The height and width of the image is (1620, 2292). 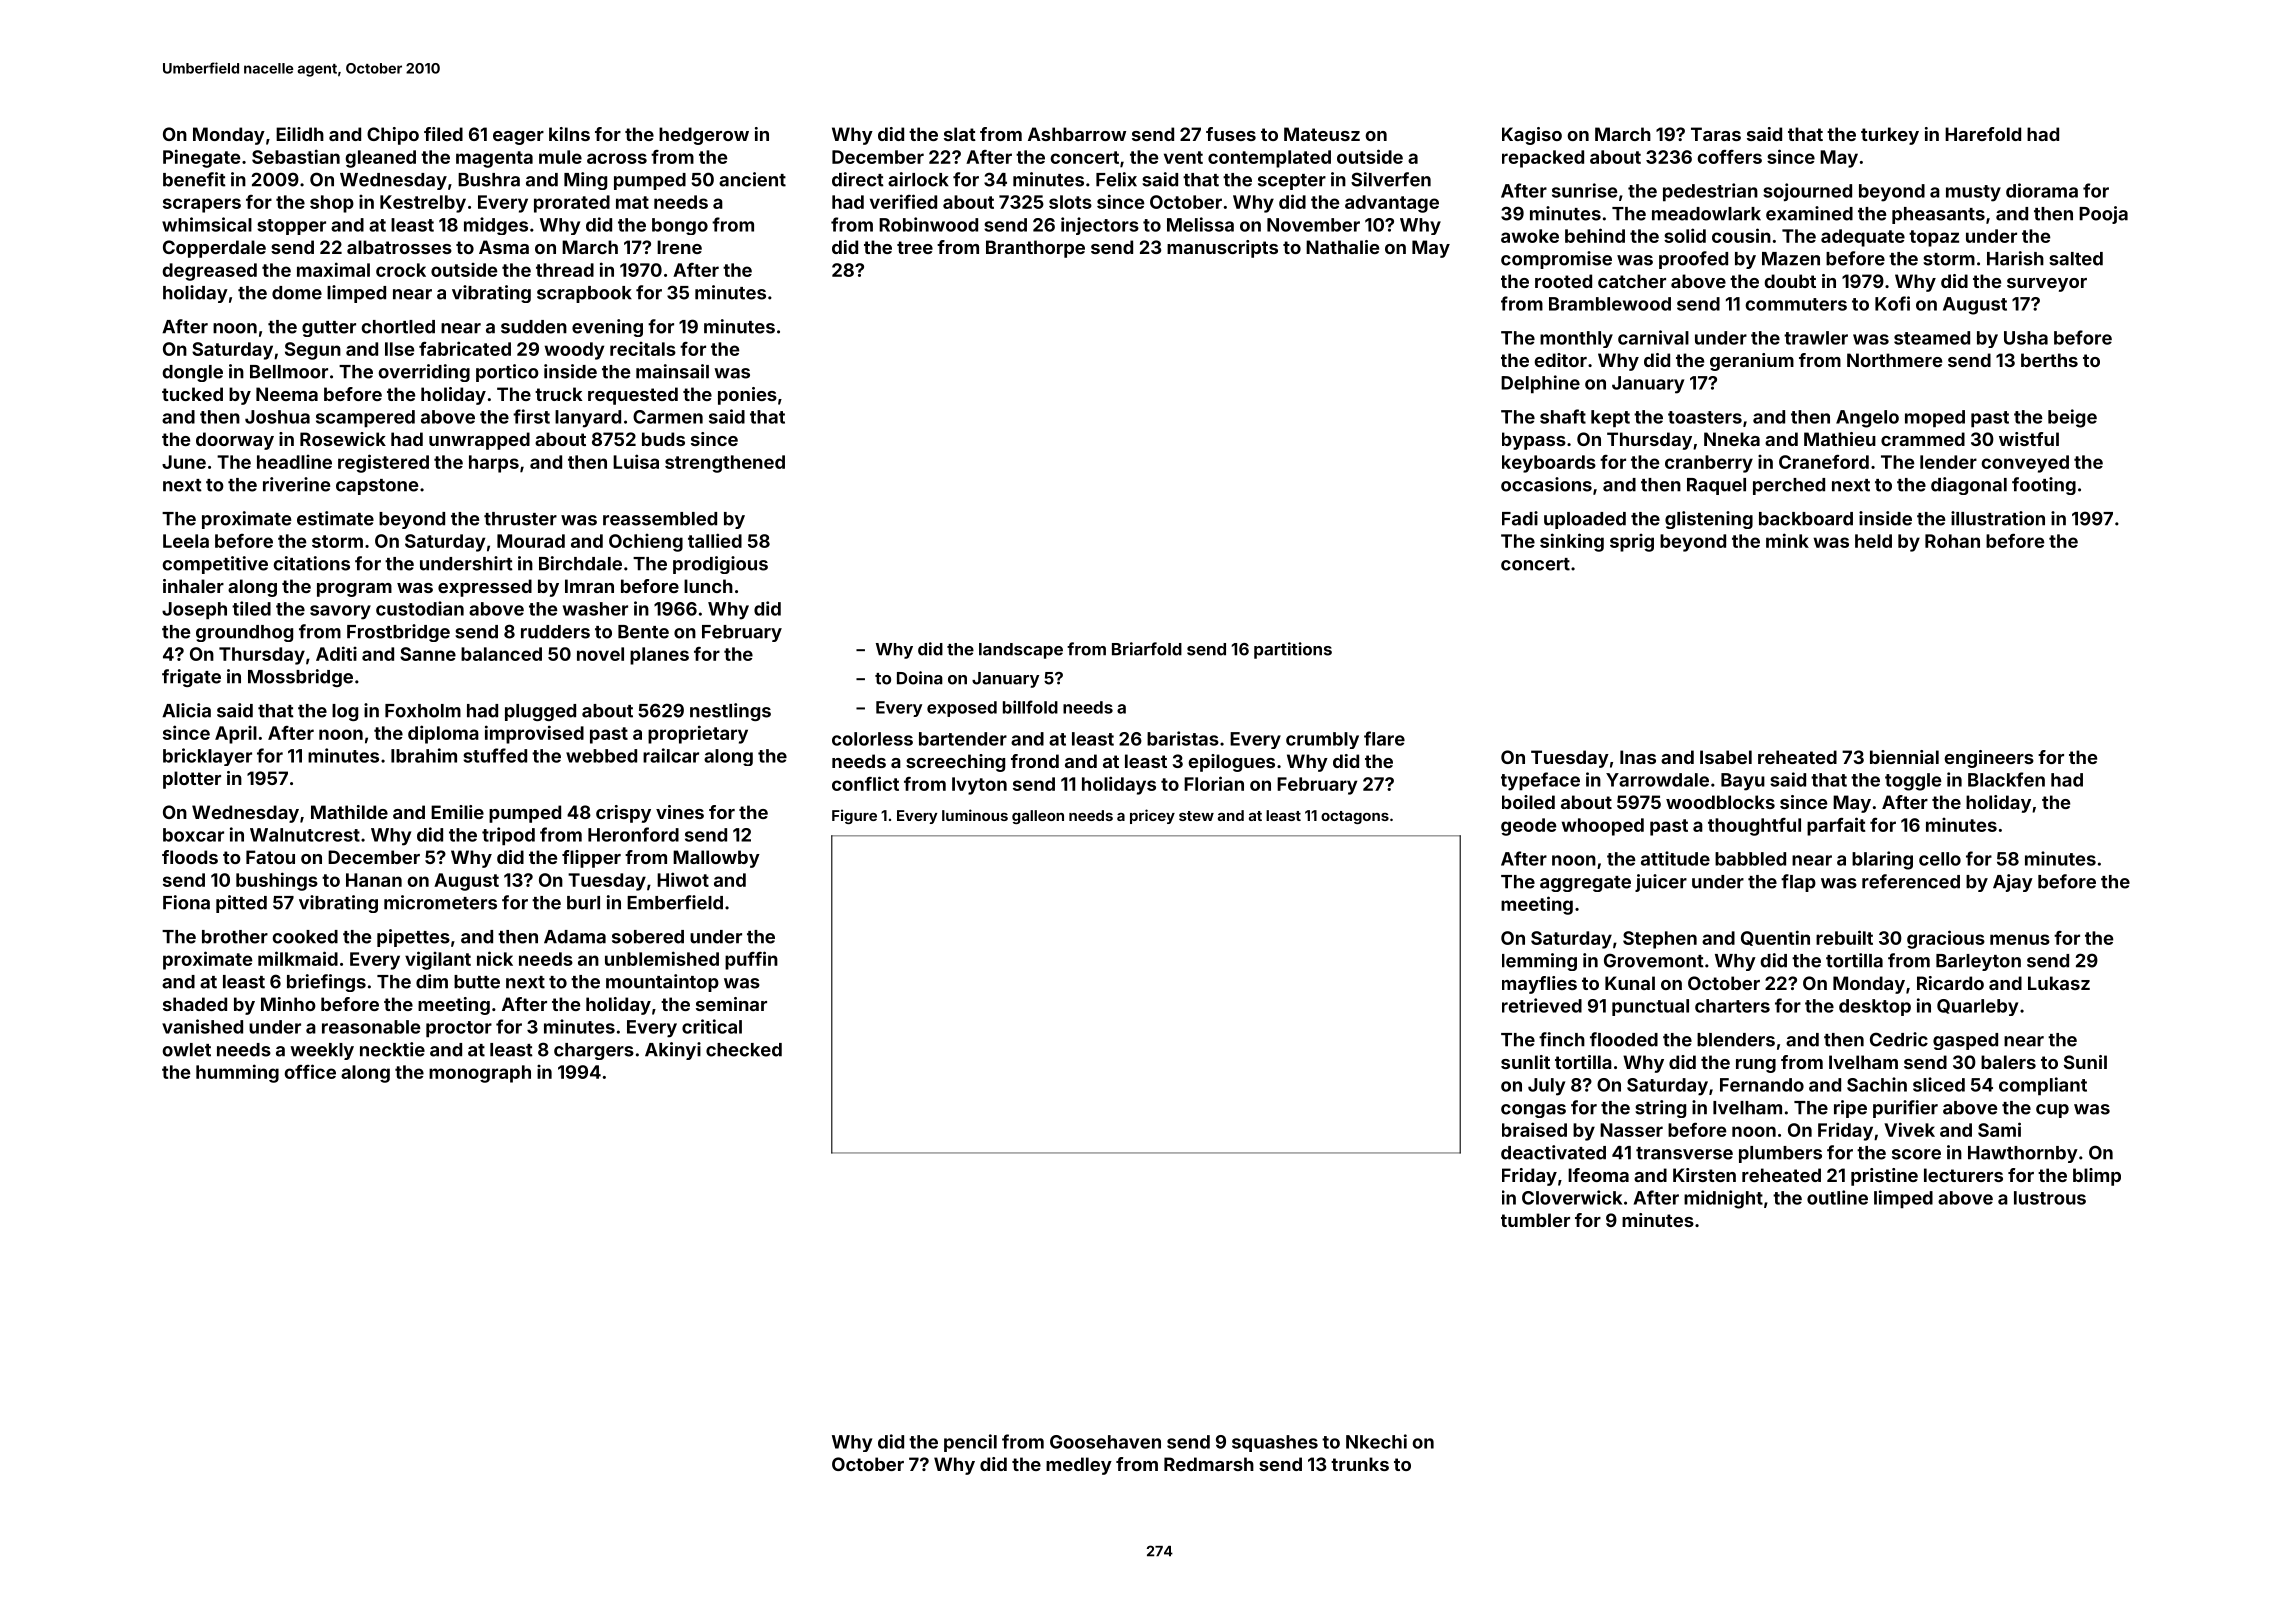 What do you see at coordinates (310, 1071) in the image?
I see `office` at bounding box center [310, 1071].
